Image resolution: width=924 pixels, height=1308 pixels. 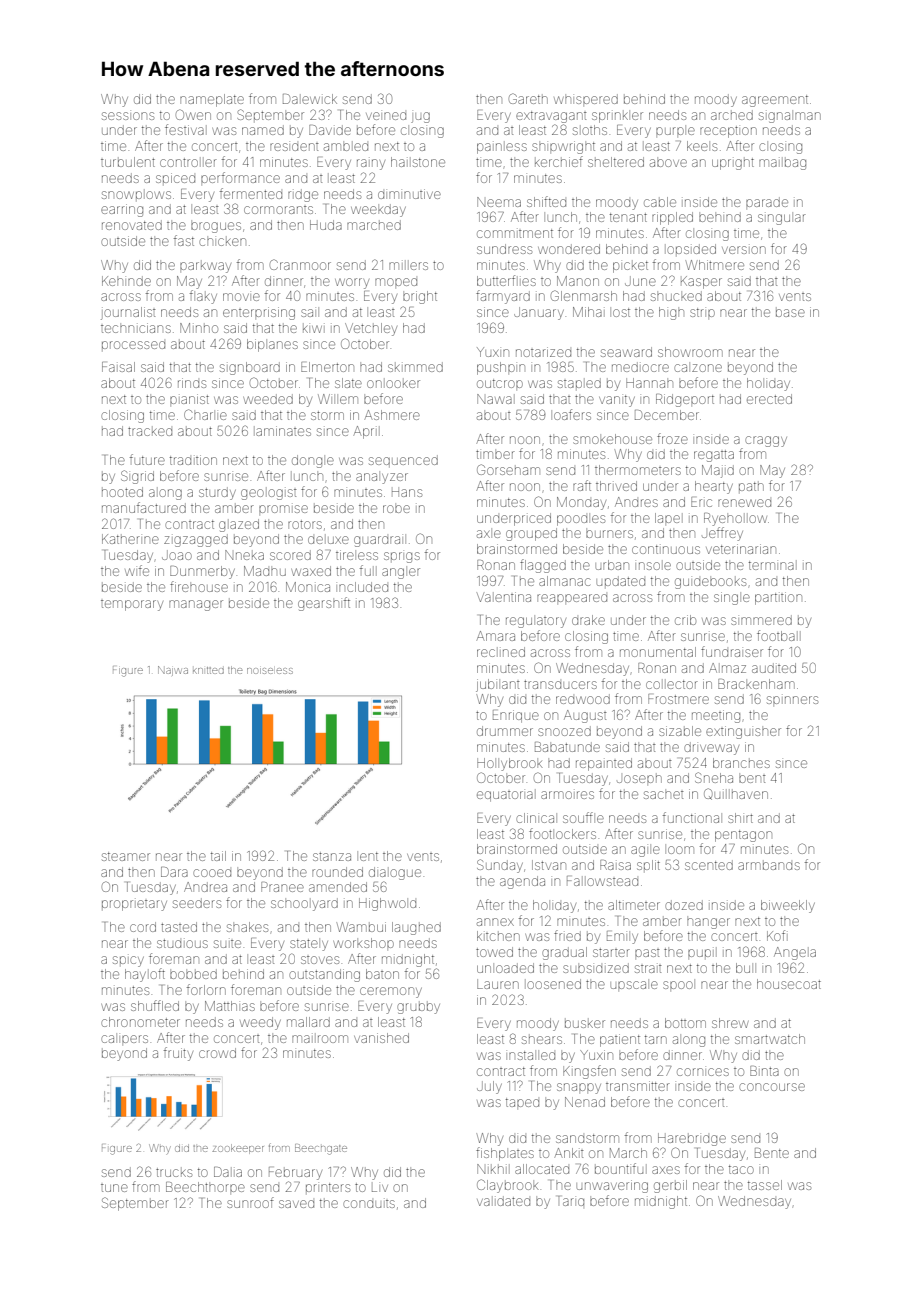 I want to click on cormorants, so click(x=278, y=210).
